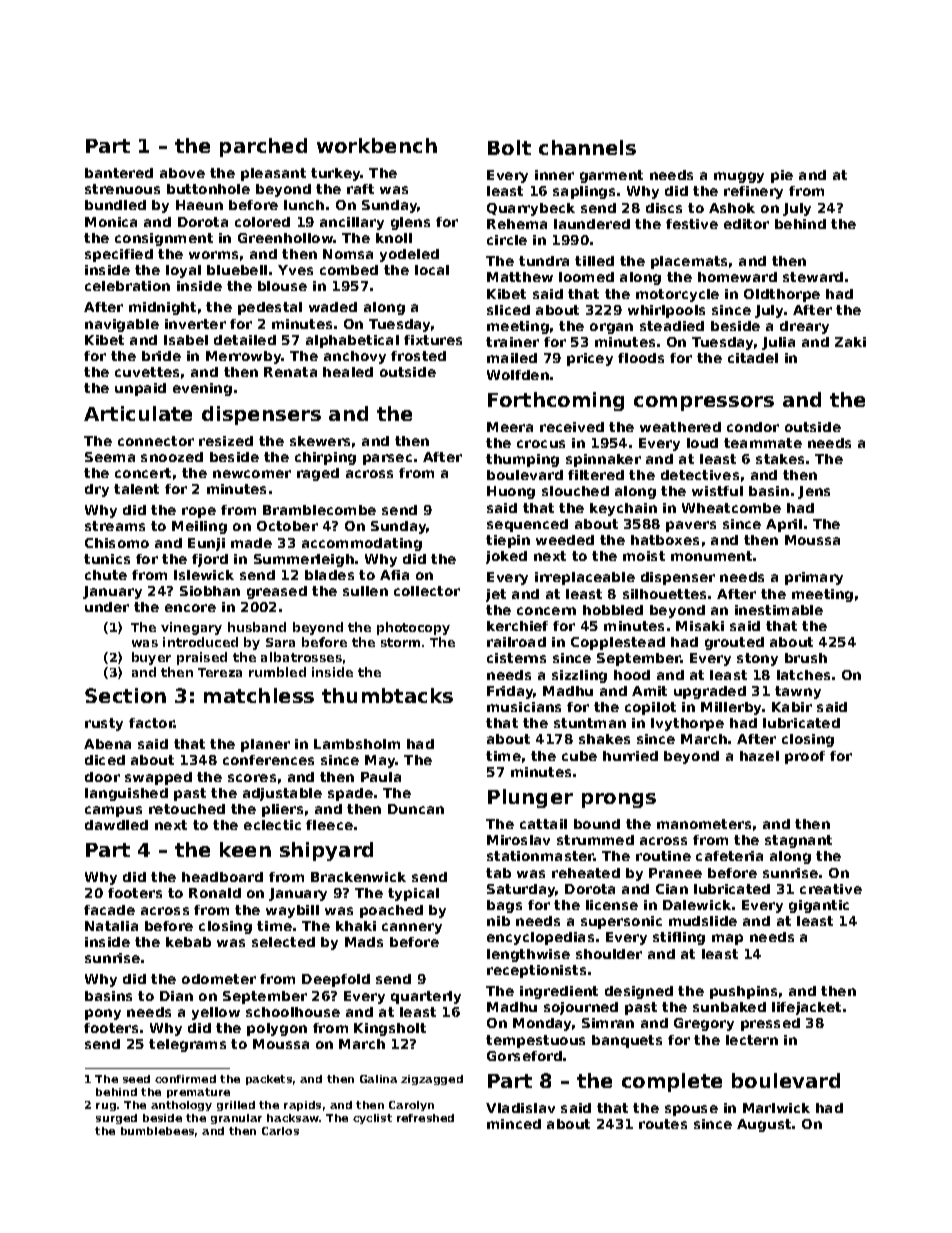 This page has height=1233, width=952. What do you see at coordinates (286, 238) in the page?
I see `Greenhollow` at bounding box center [286, 238].
